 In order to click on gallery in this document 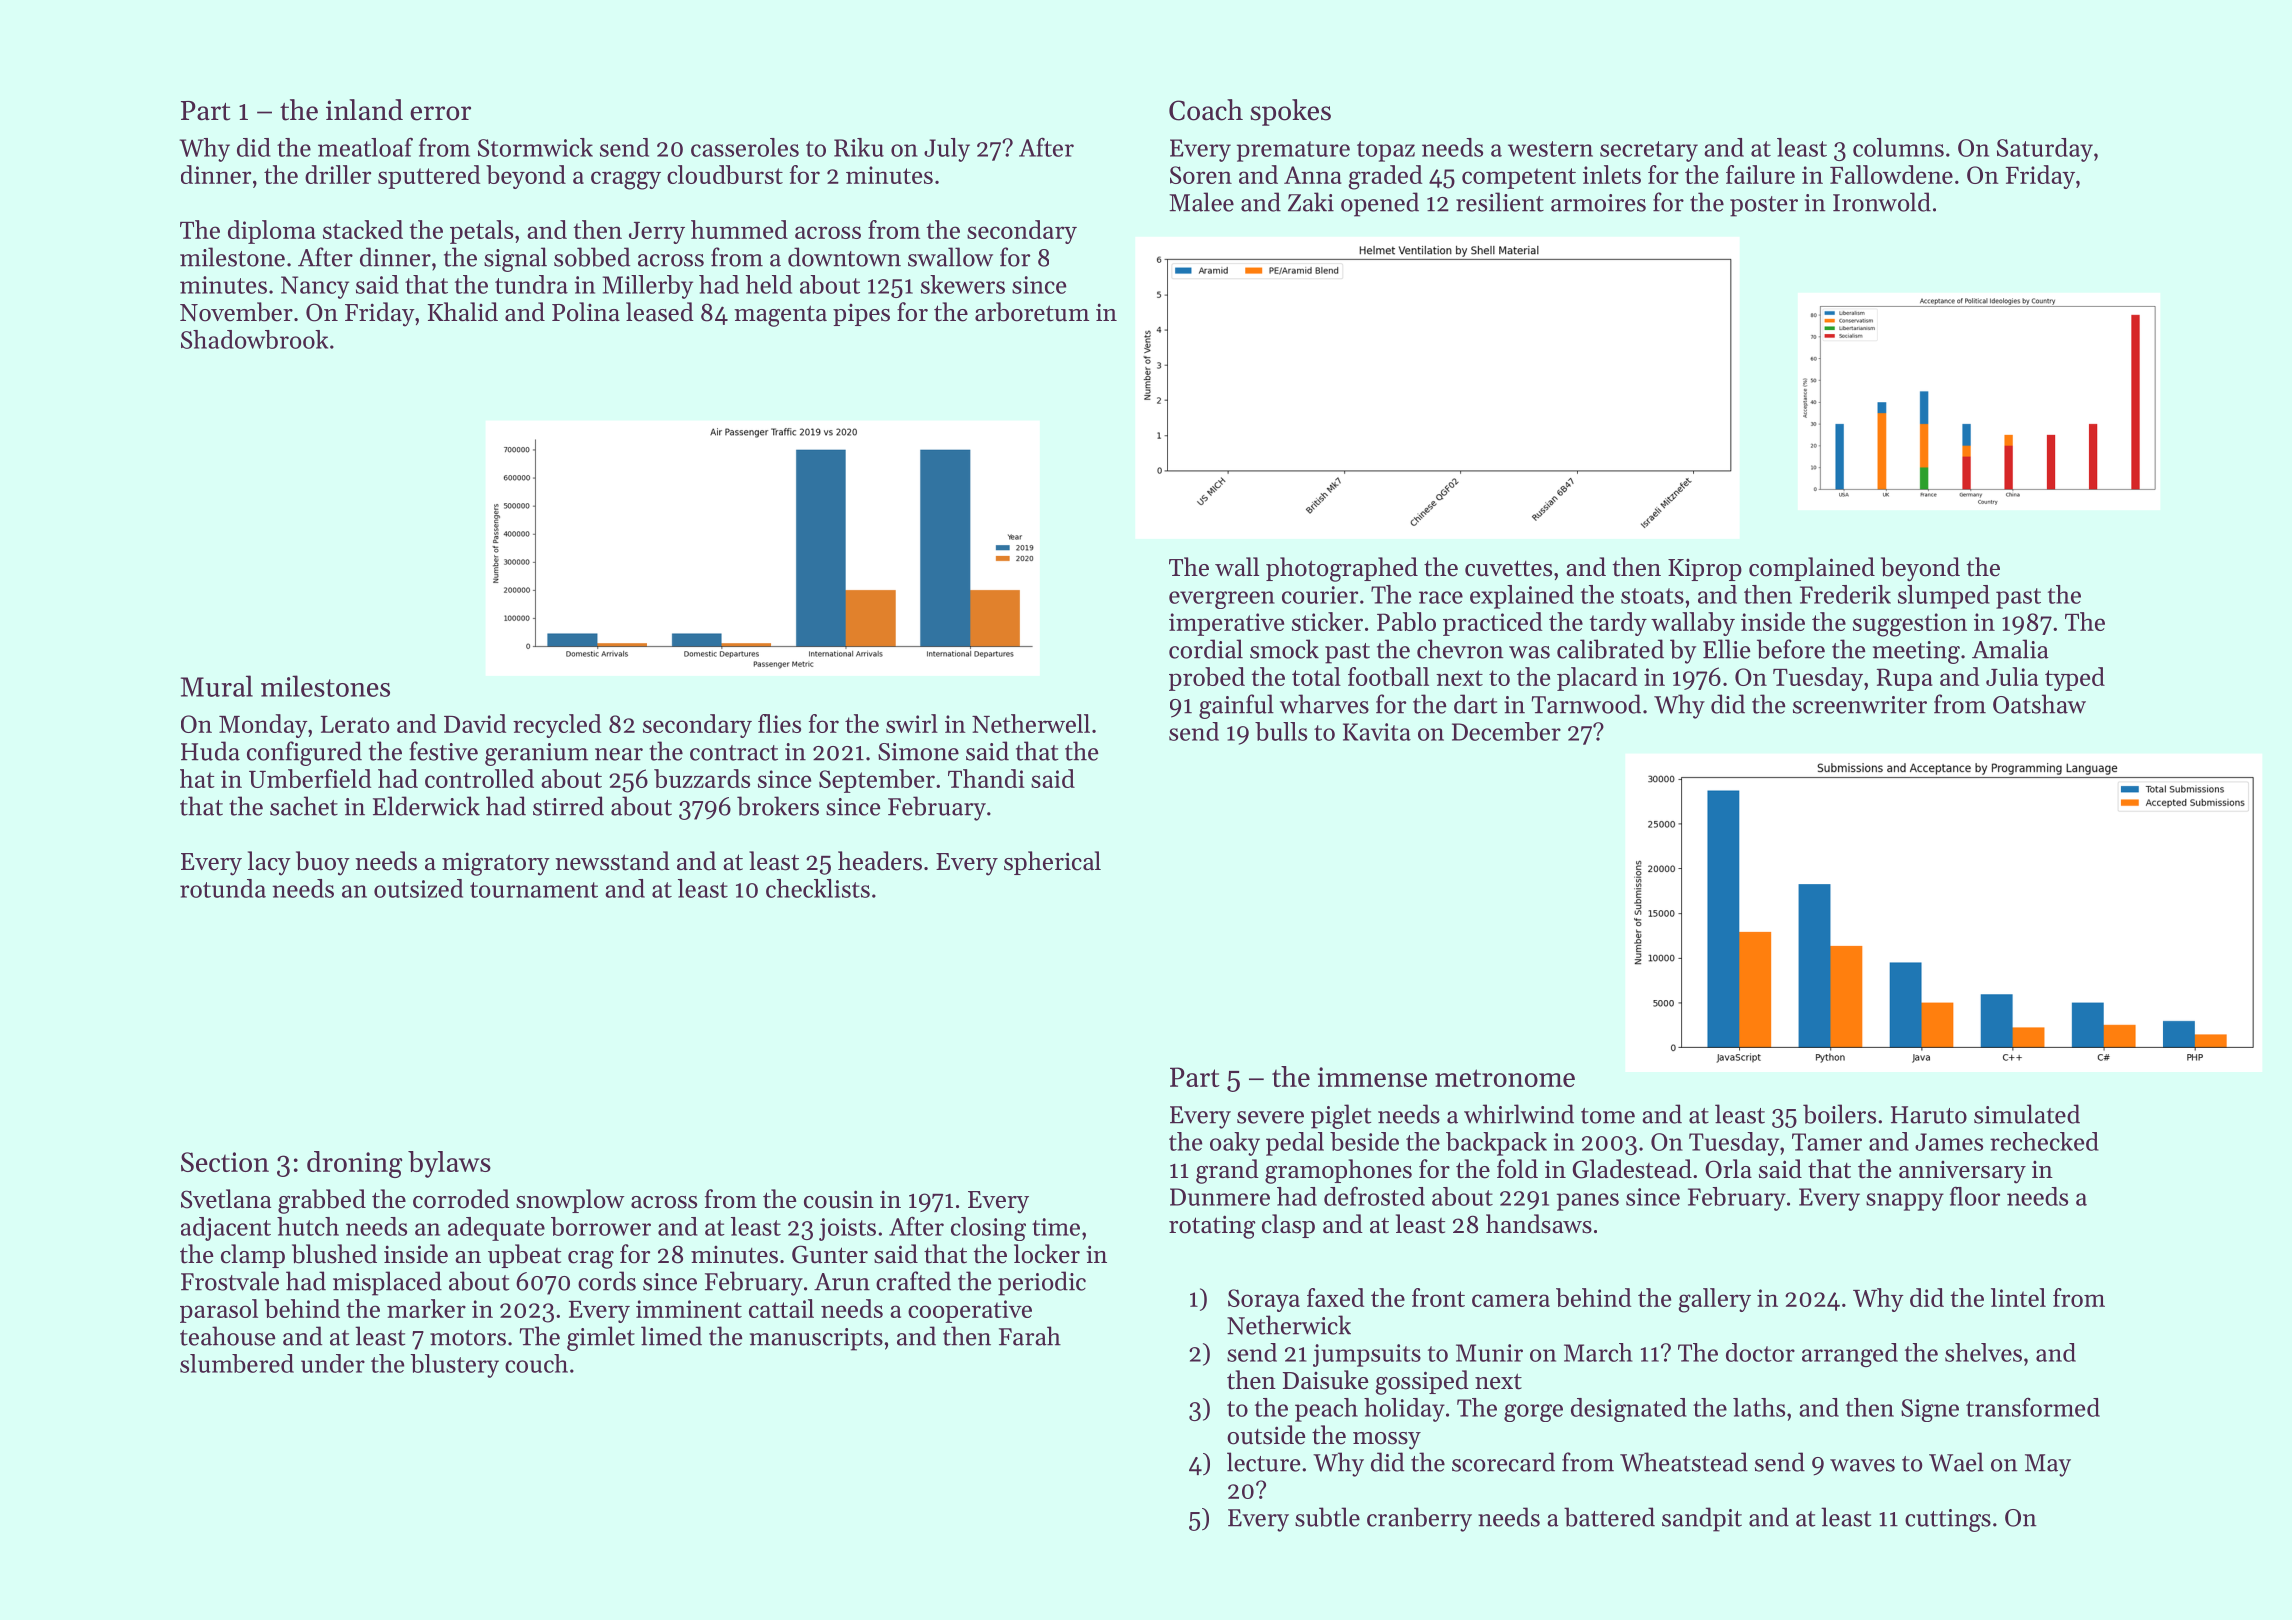, I will do `click(1714, 1300)`.
